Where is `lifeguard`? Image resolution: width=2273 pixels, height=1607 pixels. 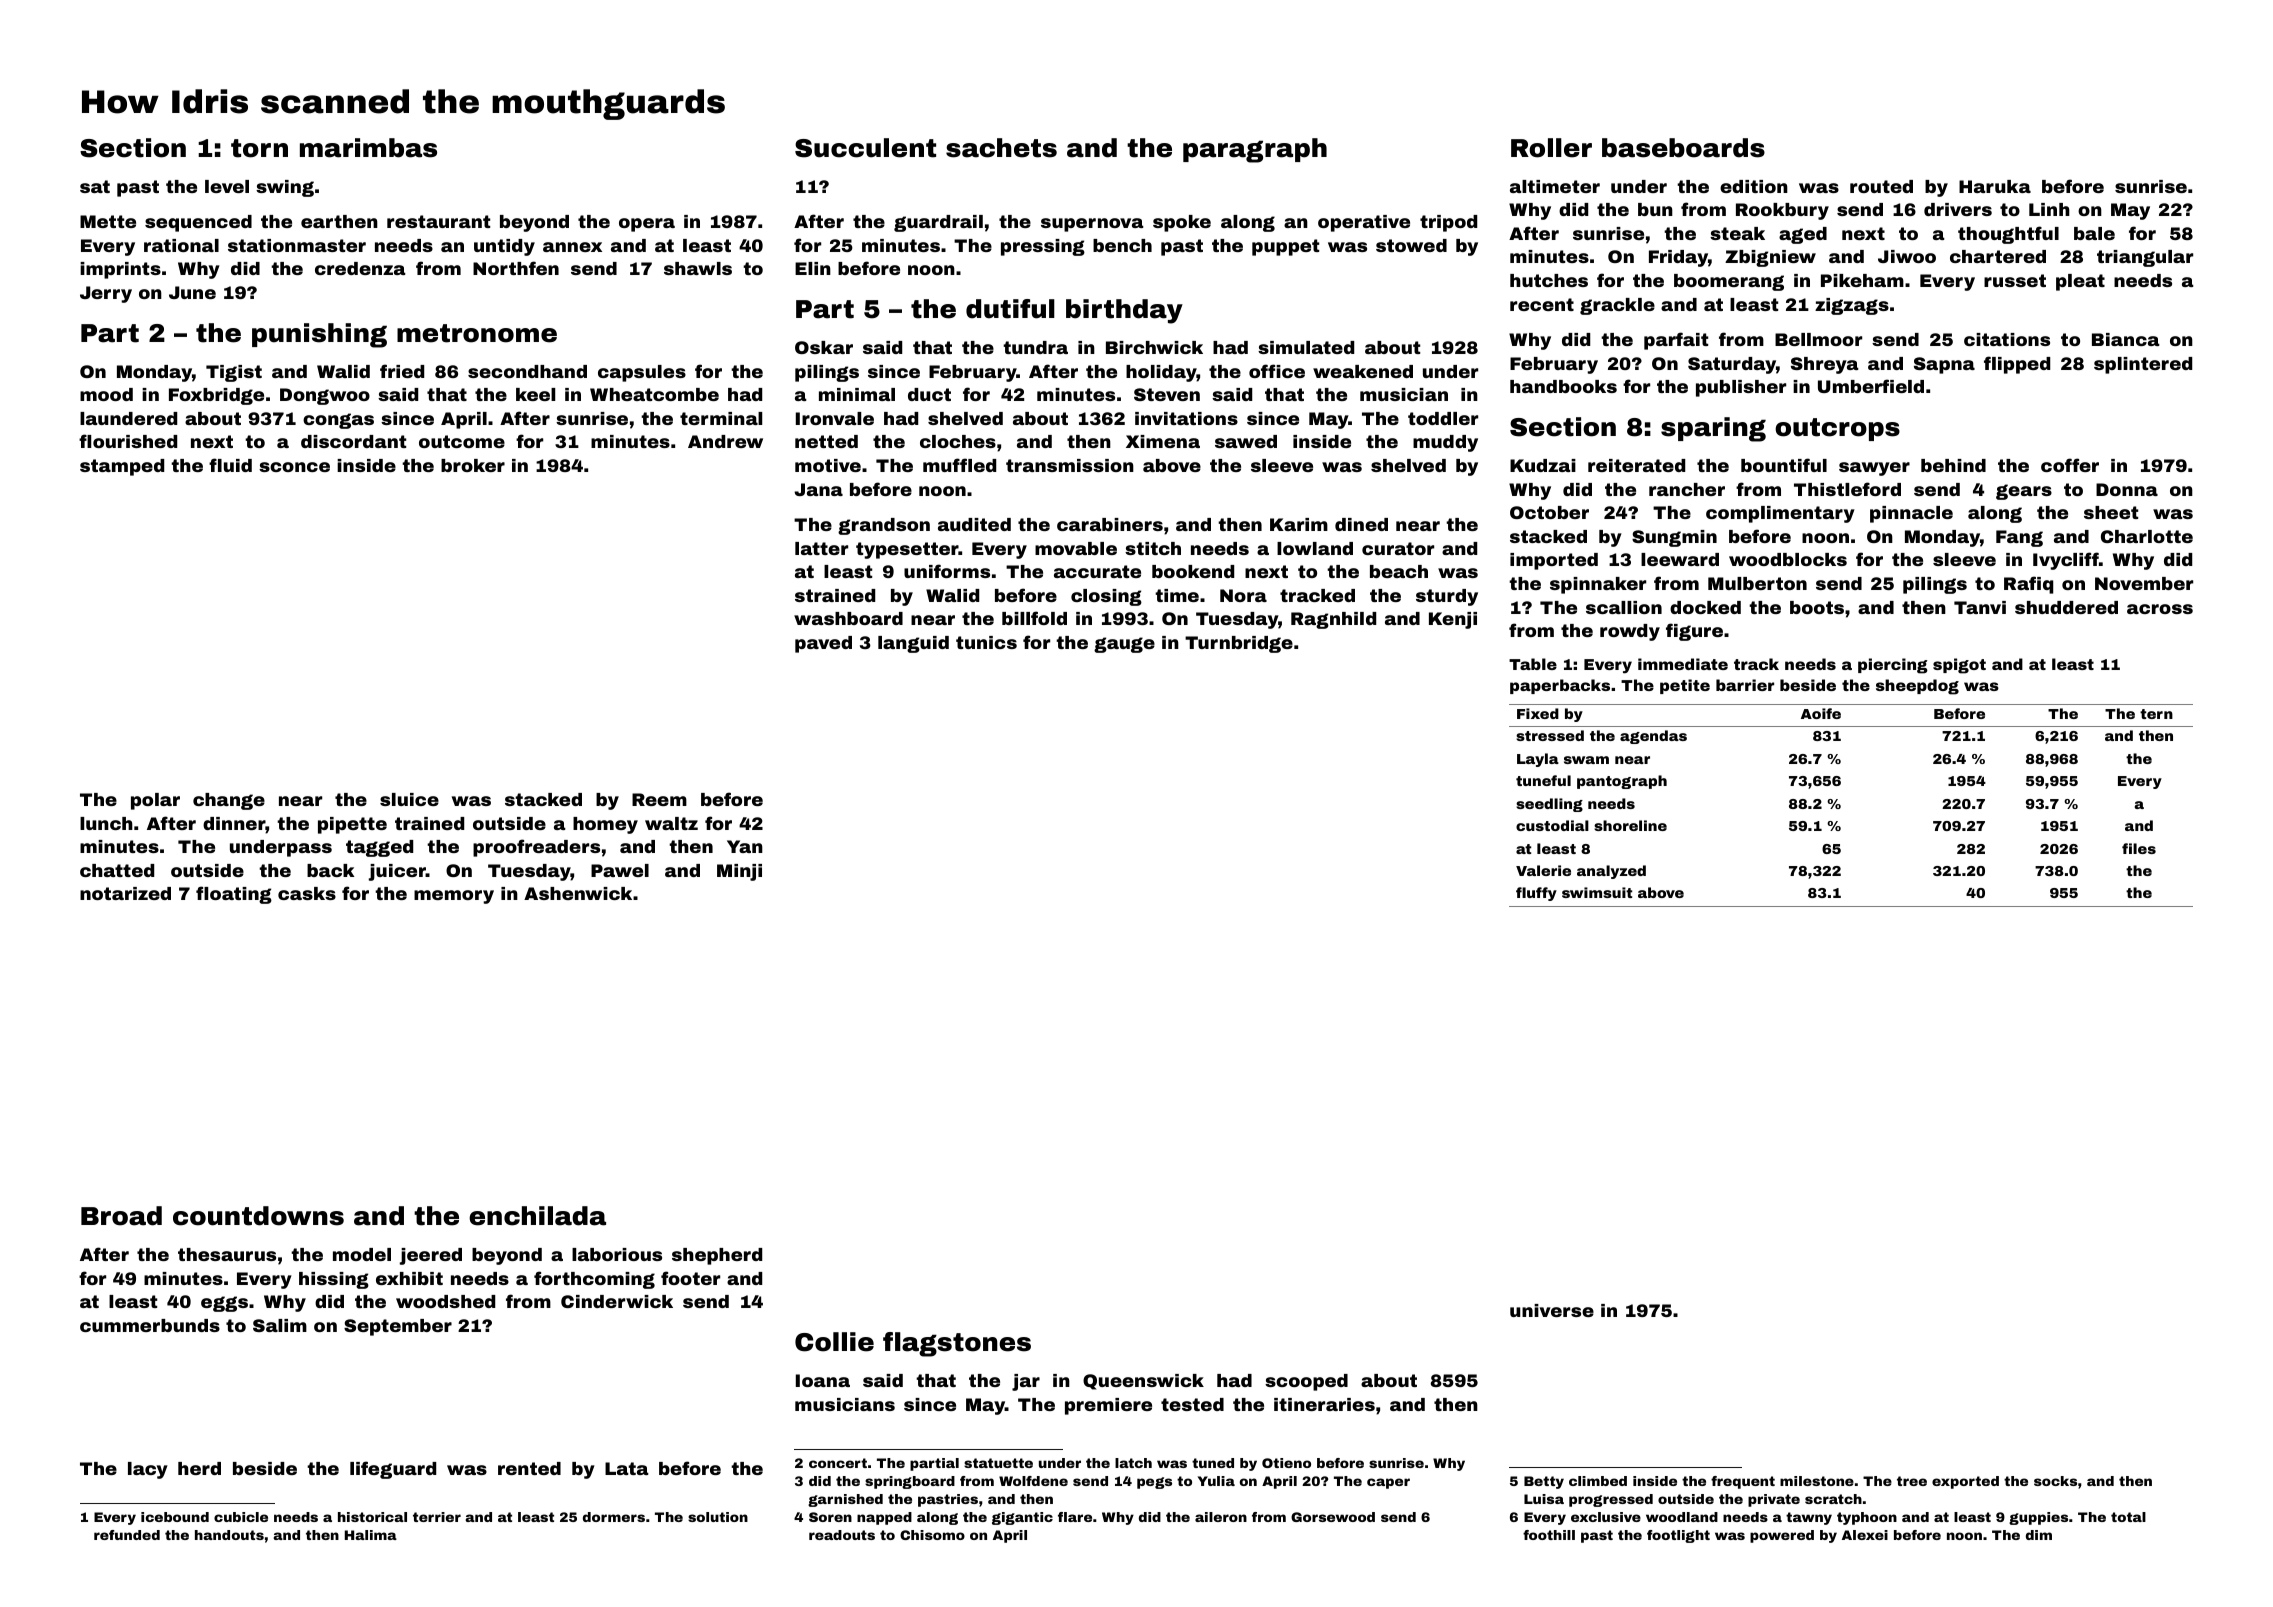 lifeguard is located at coordinates (393, 1470).
